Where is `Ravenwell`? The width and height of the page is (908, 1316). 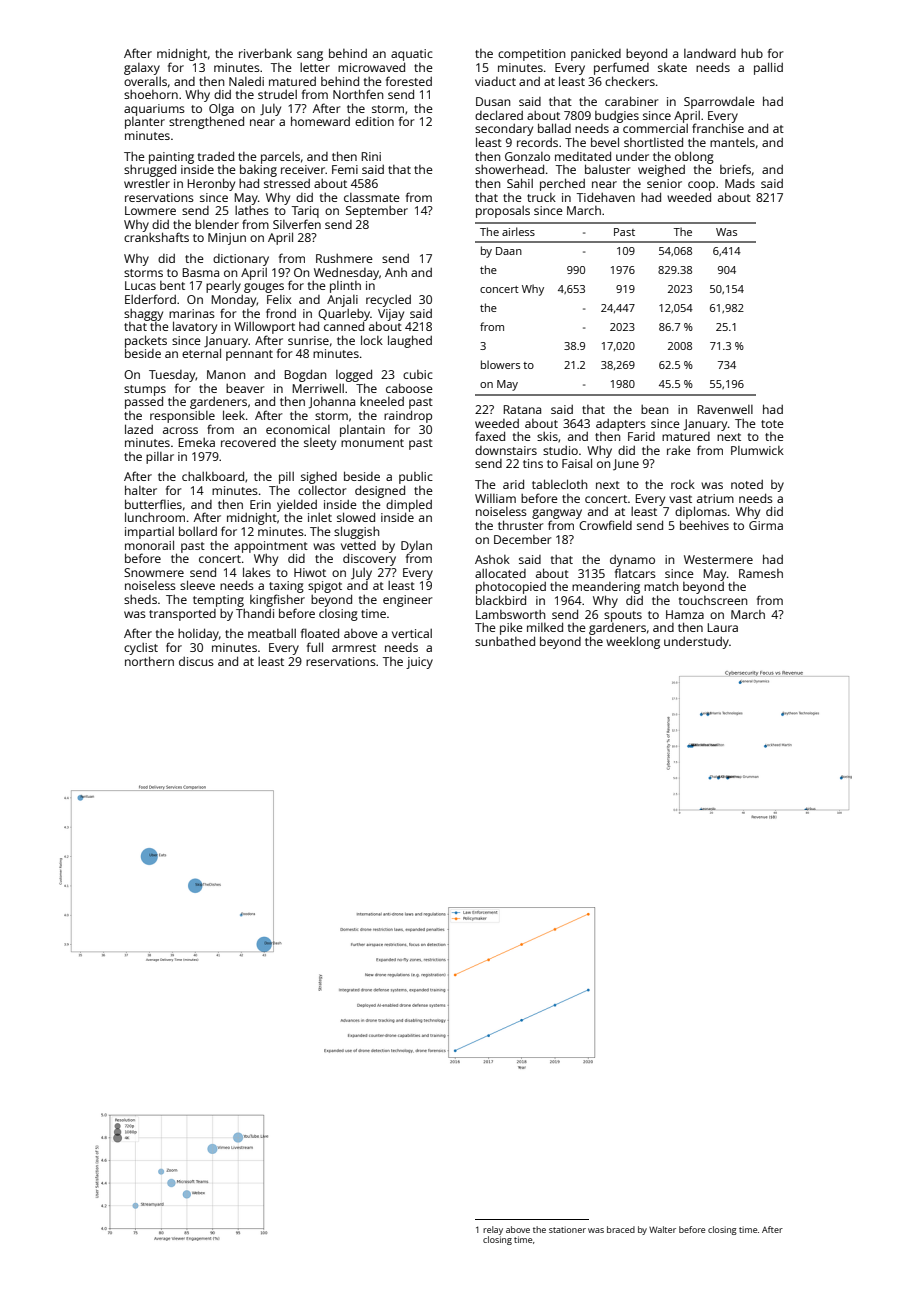 Ravenwell is located at coordinates (725, 409).
